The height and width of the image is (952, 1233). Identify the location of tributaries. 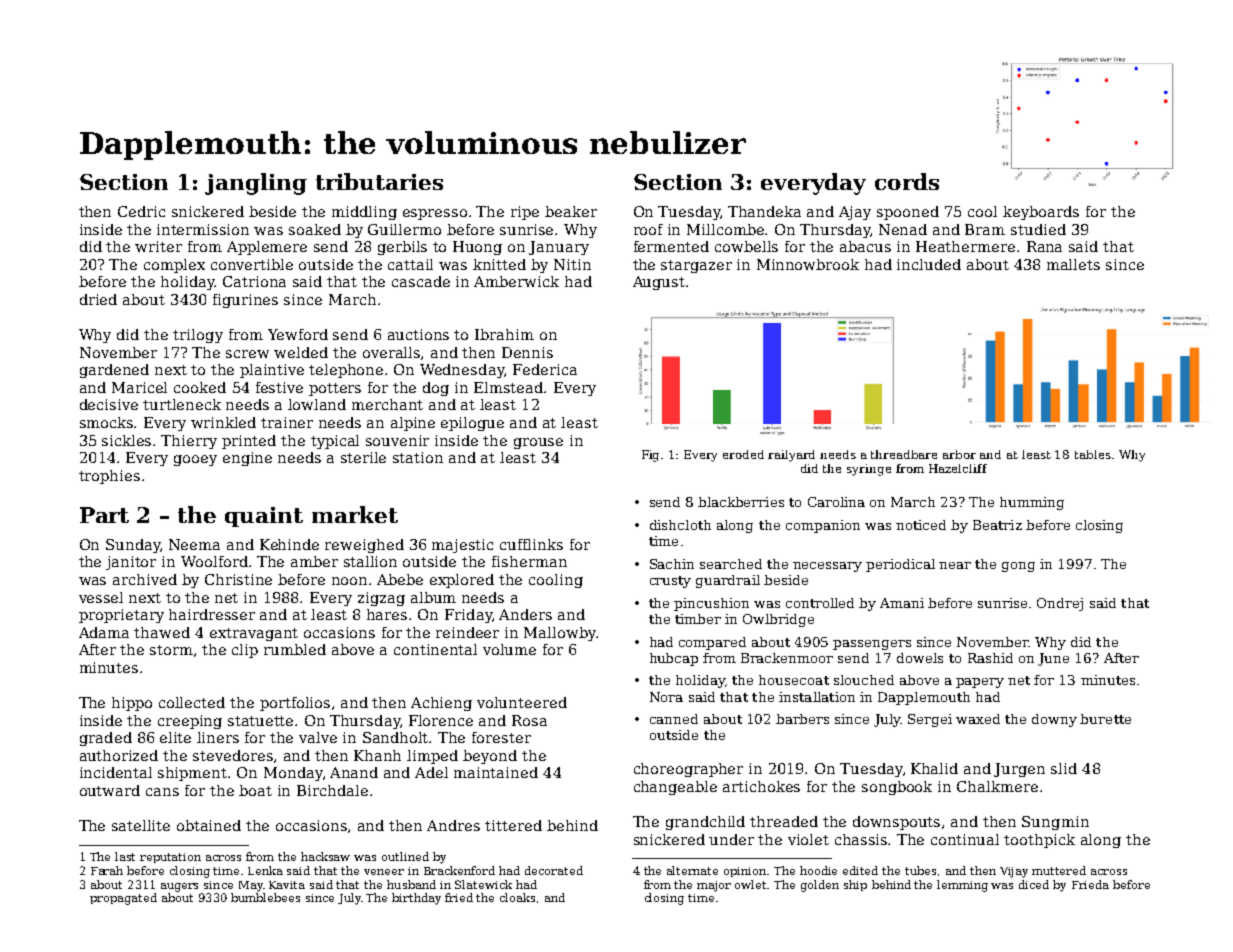
(379, 181).
